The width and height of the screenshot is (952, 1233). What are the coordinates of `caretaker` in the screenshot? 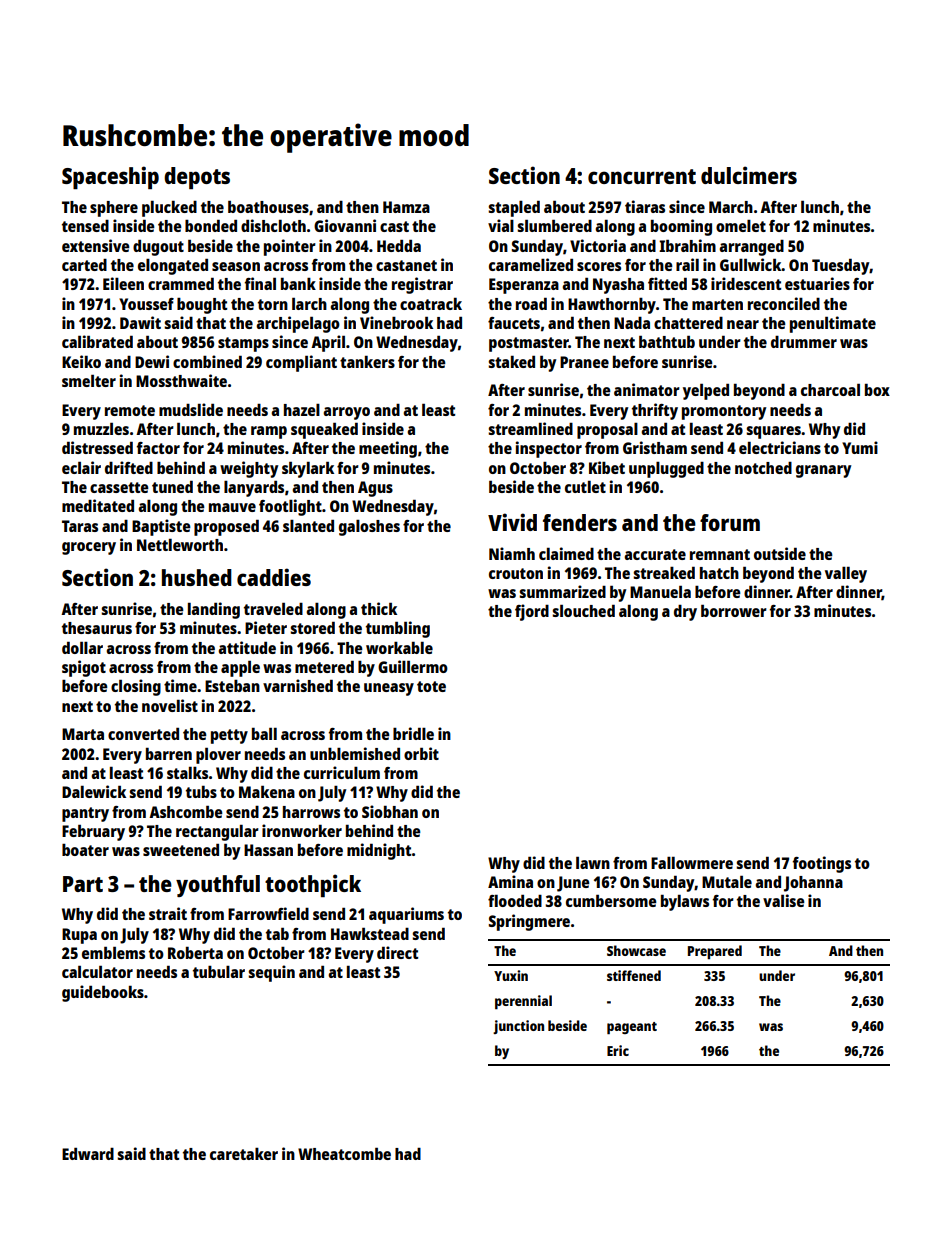 It's located at (244, 1154).
